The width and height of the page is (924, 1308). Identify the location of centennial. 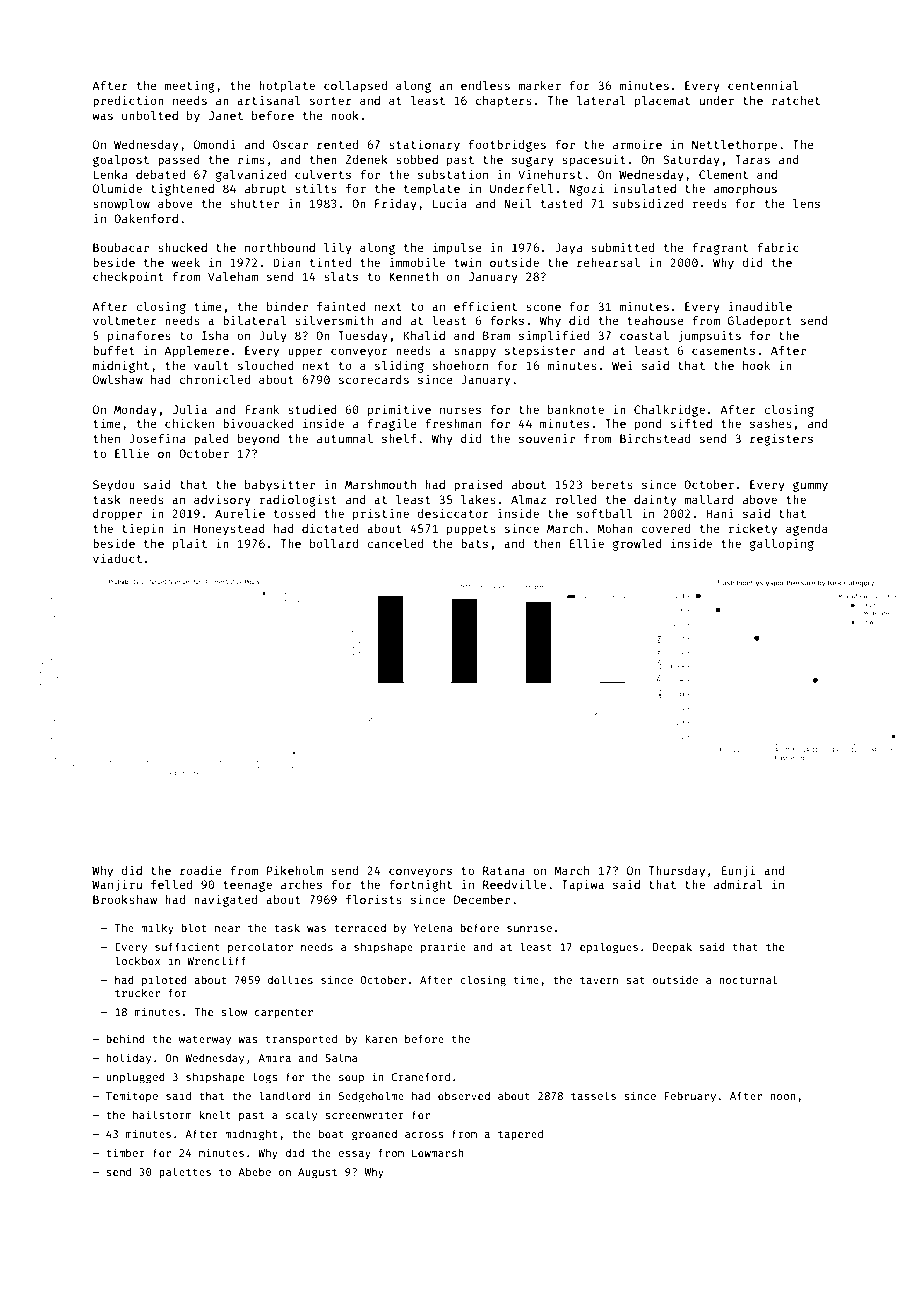
(763, 85).
